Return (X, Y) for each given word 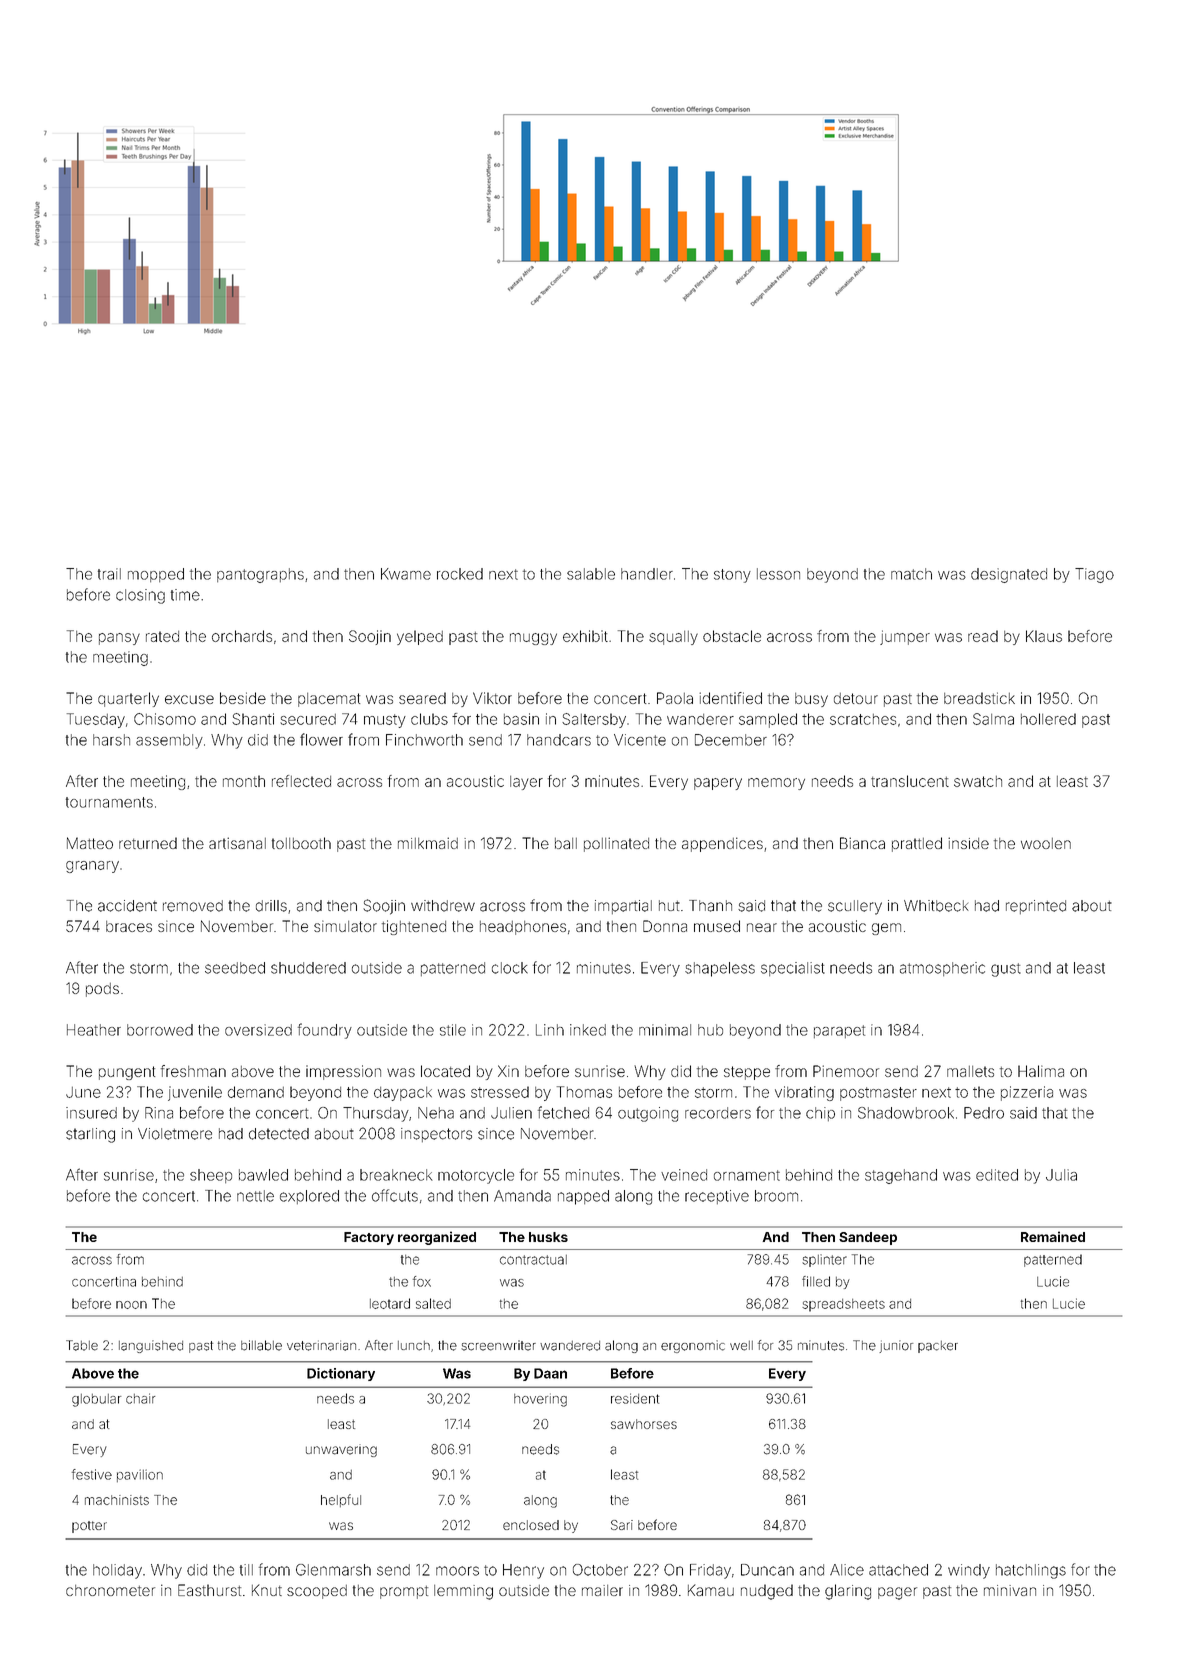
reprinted (1036, 907)
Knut (267, 1590)
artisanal (237, 843)
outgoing (648, 1114)
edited (997, 1175)
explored (309, 1197)
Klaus (1044, 636)
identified (730, 698)
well (741, 1346)
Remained (1053, 1236)
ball (566, 843)
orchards (242, 636)
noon (131, 1305)
